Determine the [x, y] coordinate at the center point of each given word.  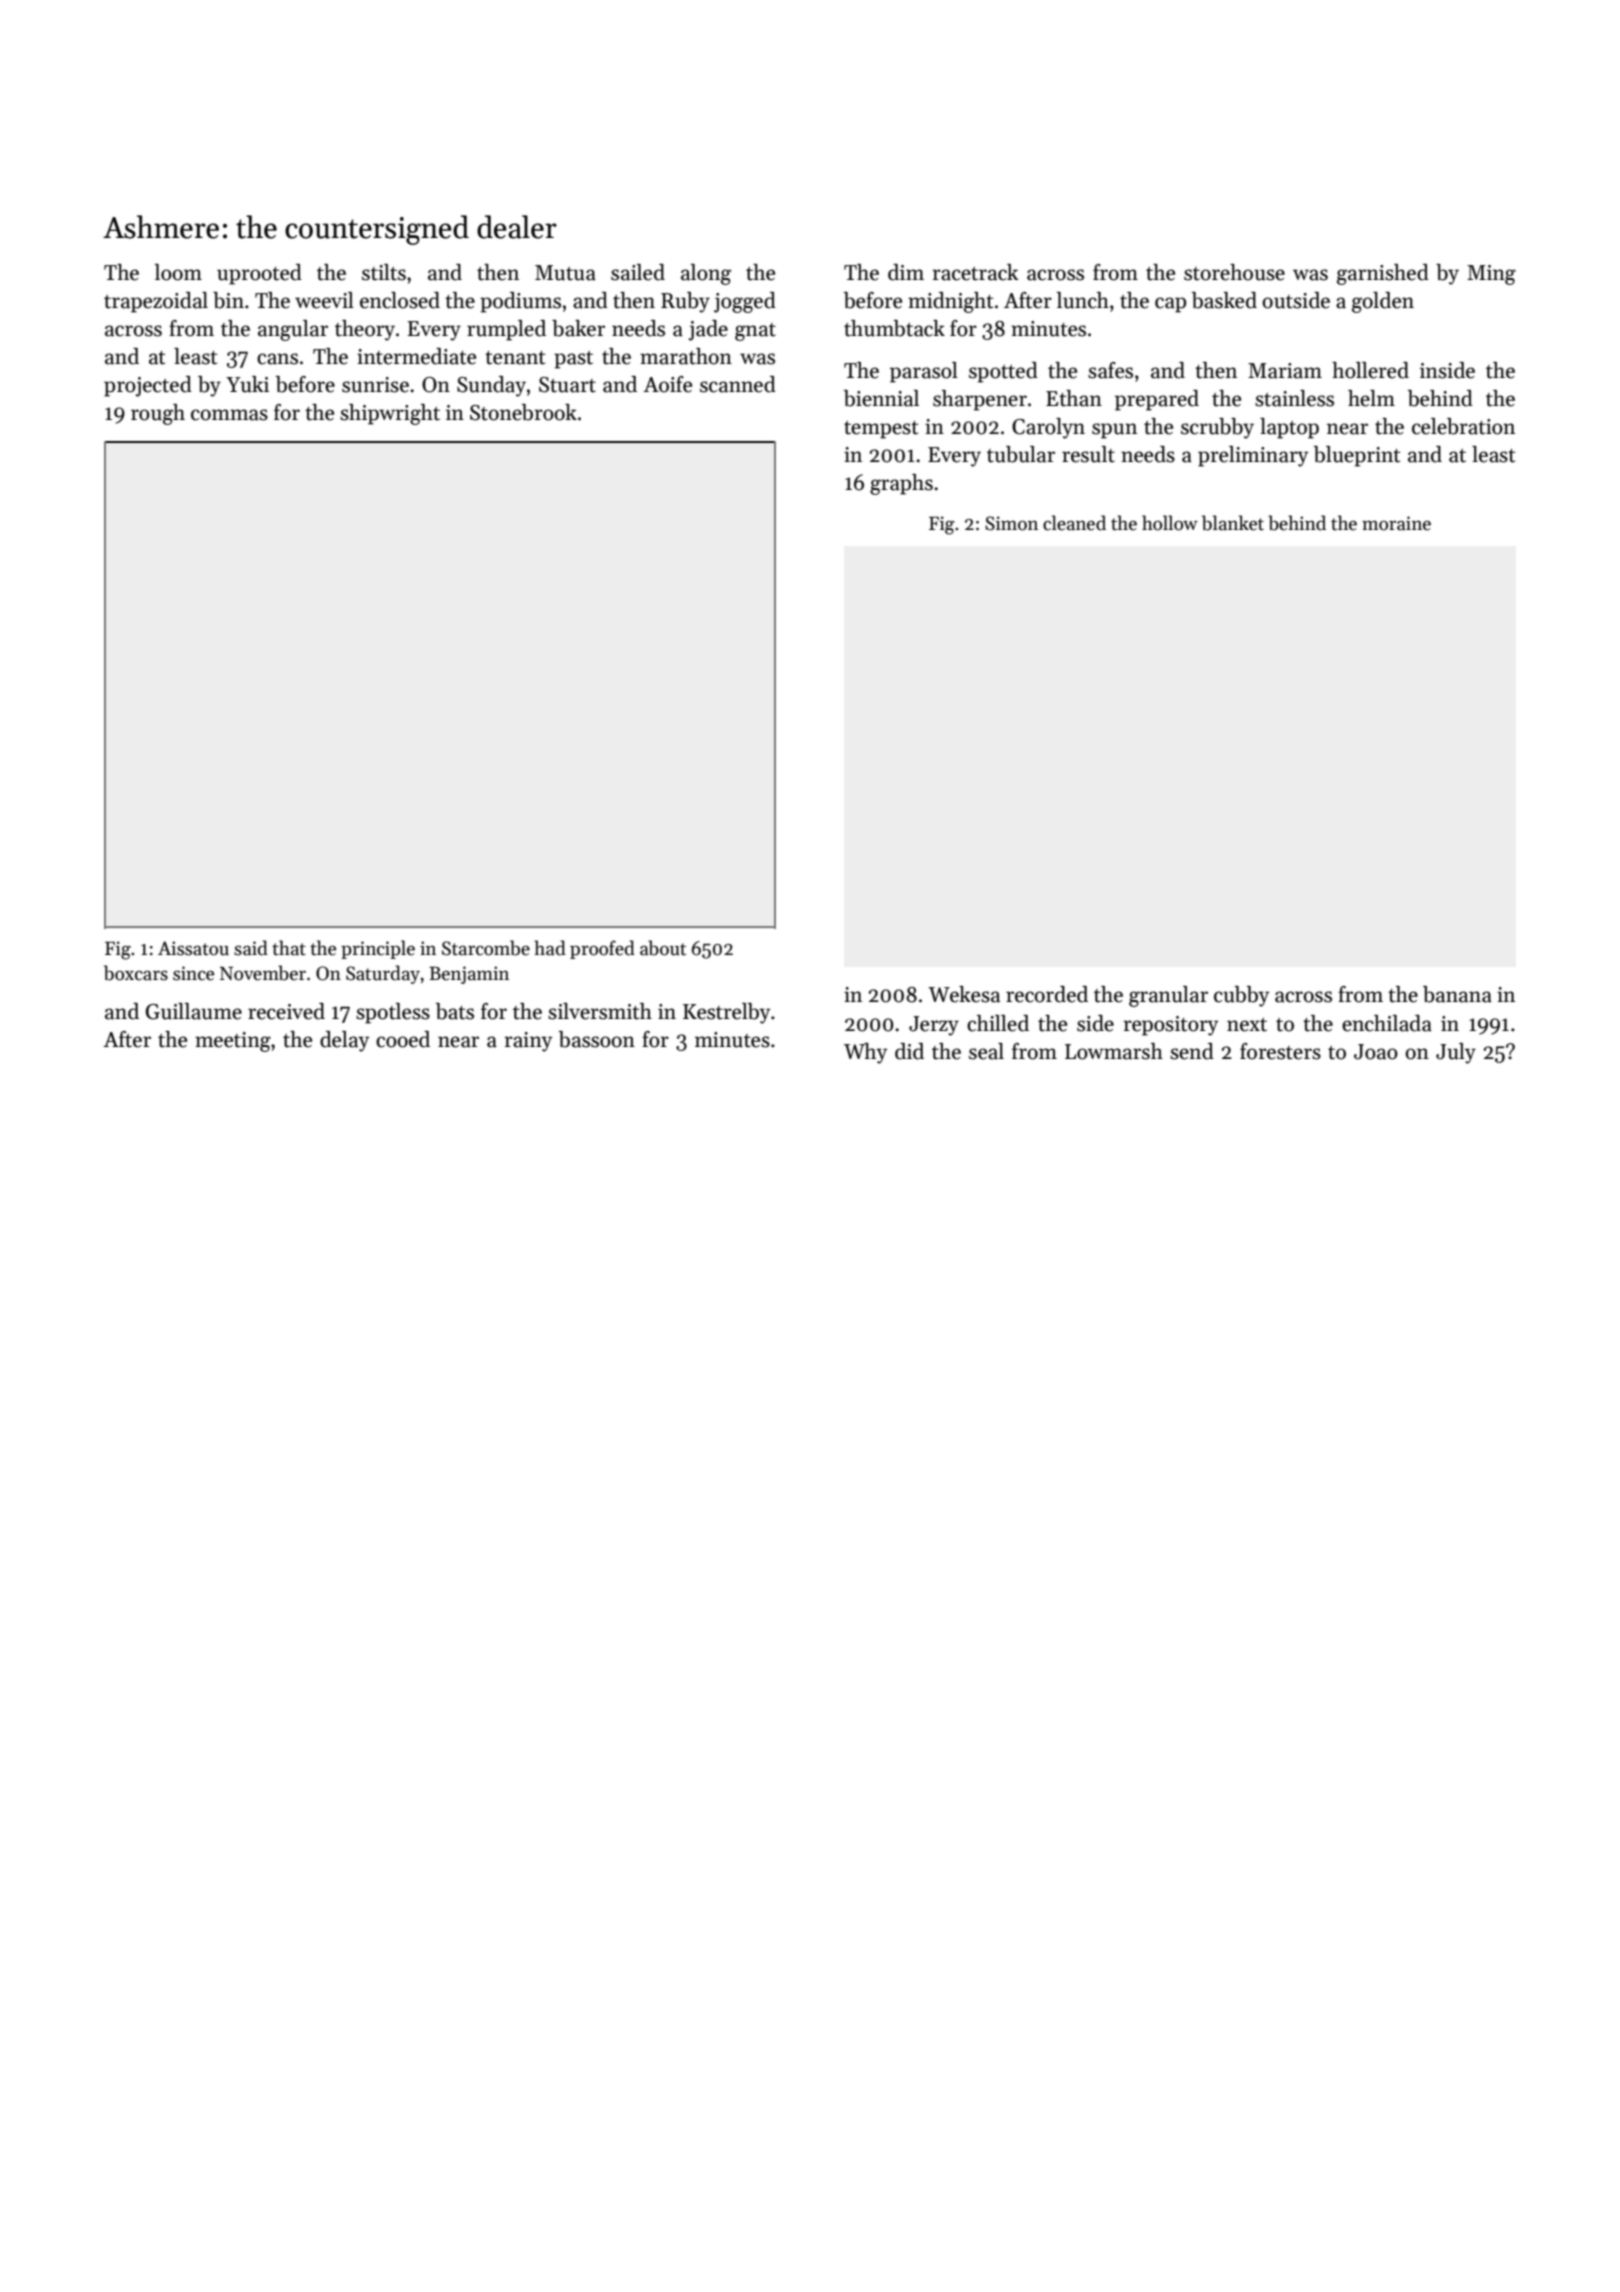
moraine [1396, 523]
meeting [233, 1042]
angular [293, 330]
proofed [602, 949]
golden [1383, 302]
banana [1457, 994]
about [663, 948]
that [289, 948]
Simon [1011, 523]
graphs [901, 484]
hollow [1170, 523]
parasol [924, 372]
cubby [1241, 996]
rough [158, 414]
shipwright [390, 414]
